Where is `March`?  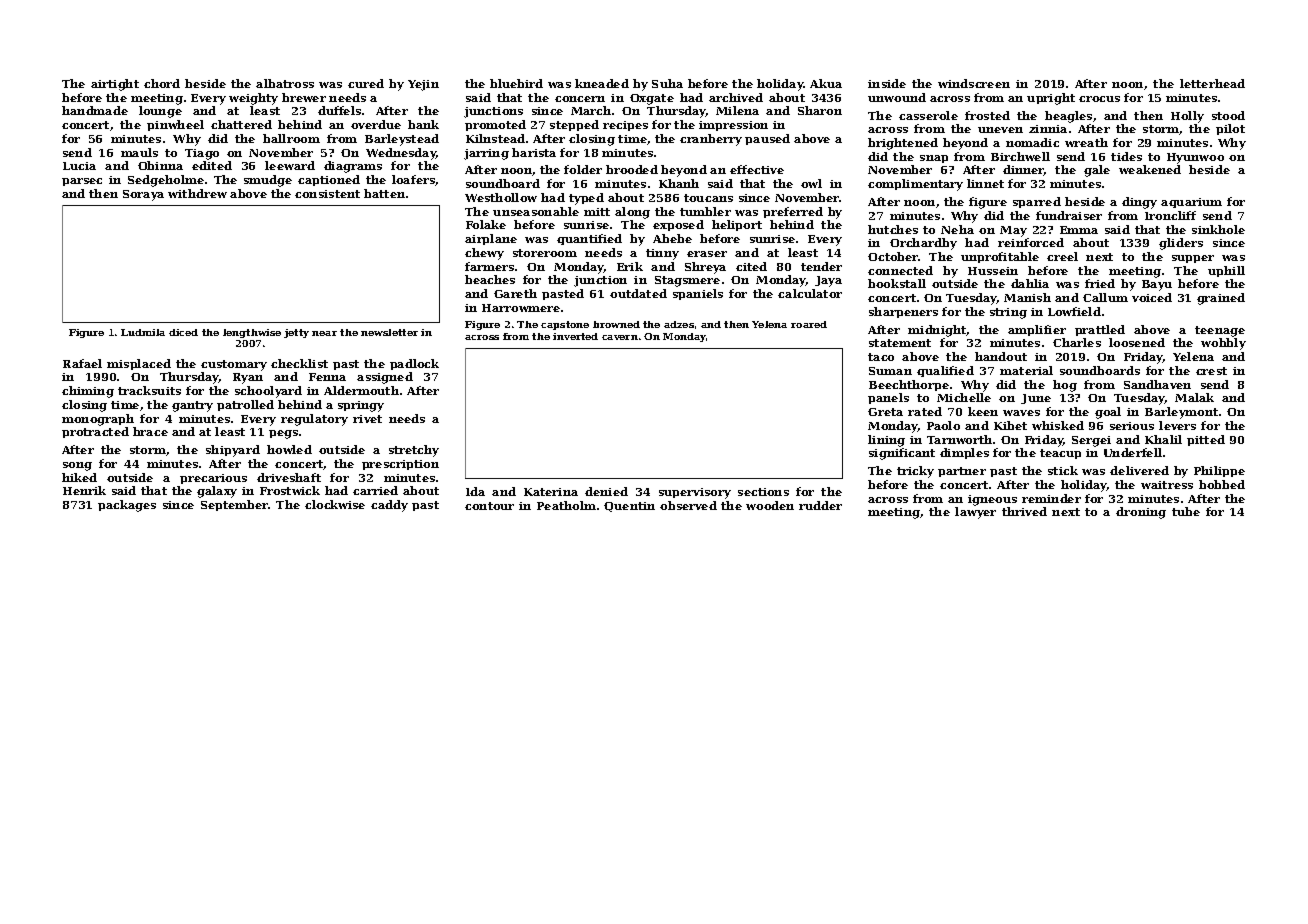 March is located at coordinates (591, 110).
